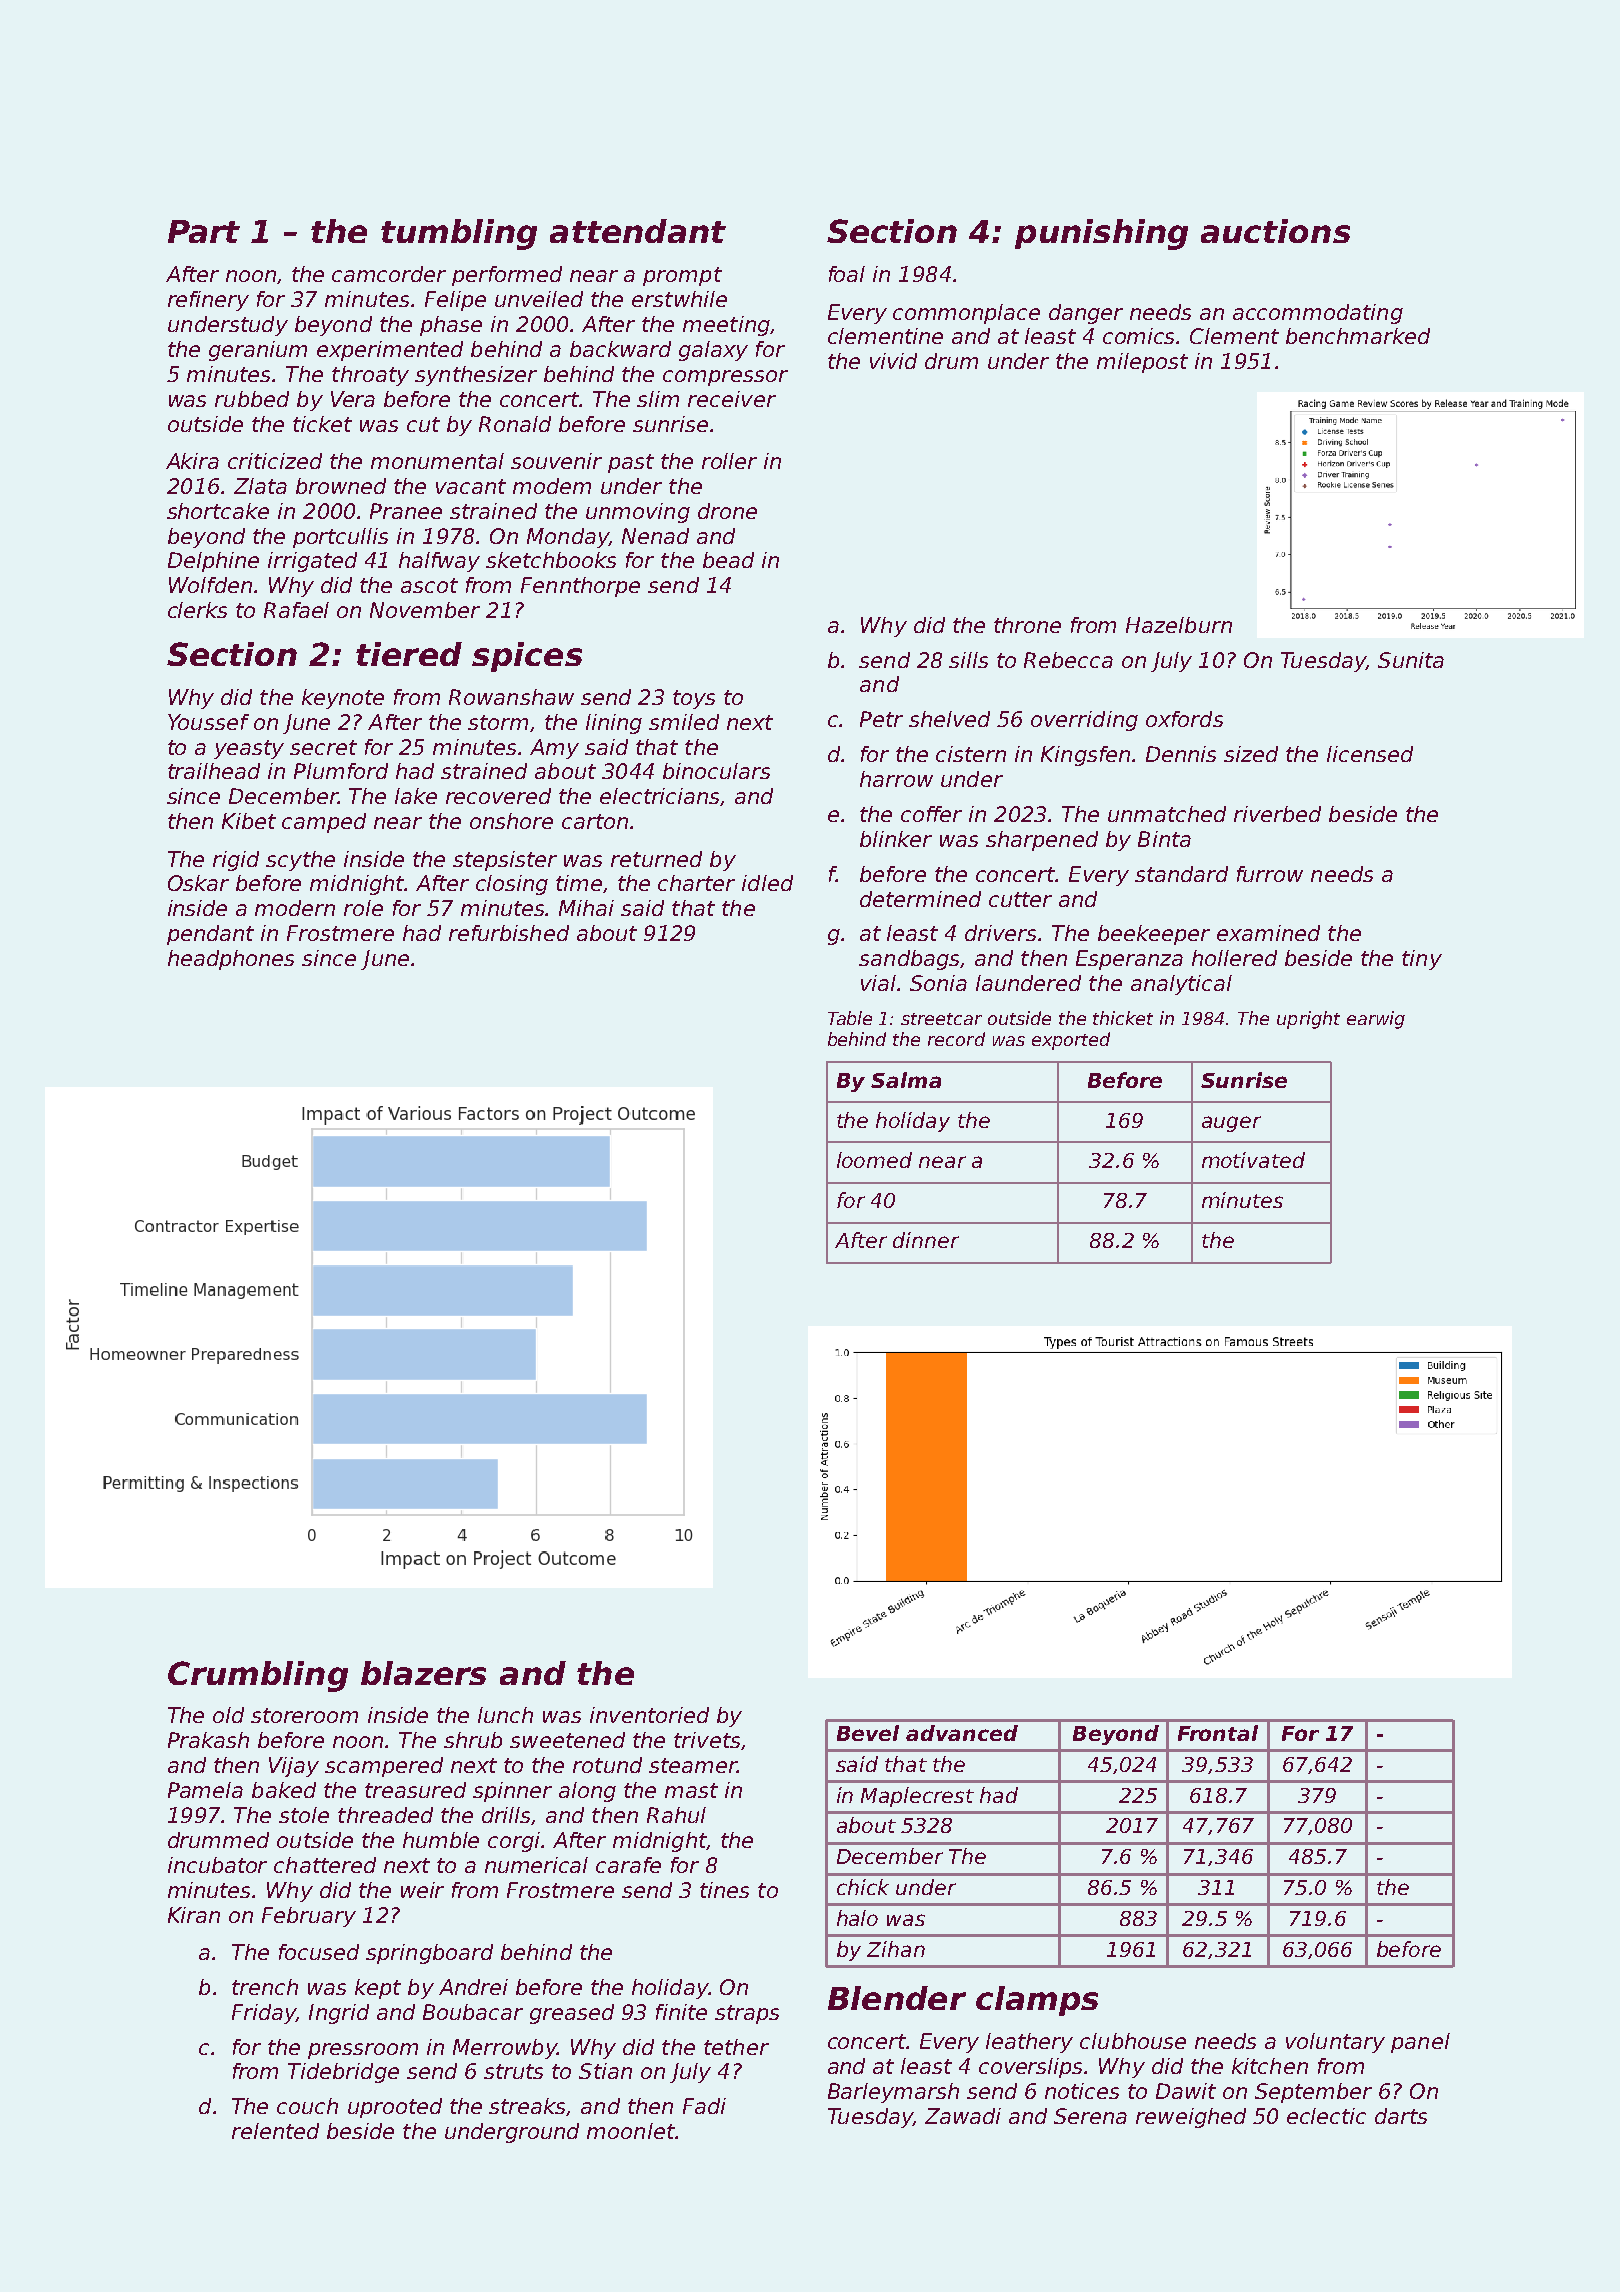 The width and height of the document is (1620, 2292). What do you see at coordinates (1358, 336) in the document?
I see `benchmarked` at bounding box center [1358, 336].
